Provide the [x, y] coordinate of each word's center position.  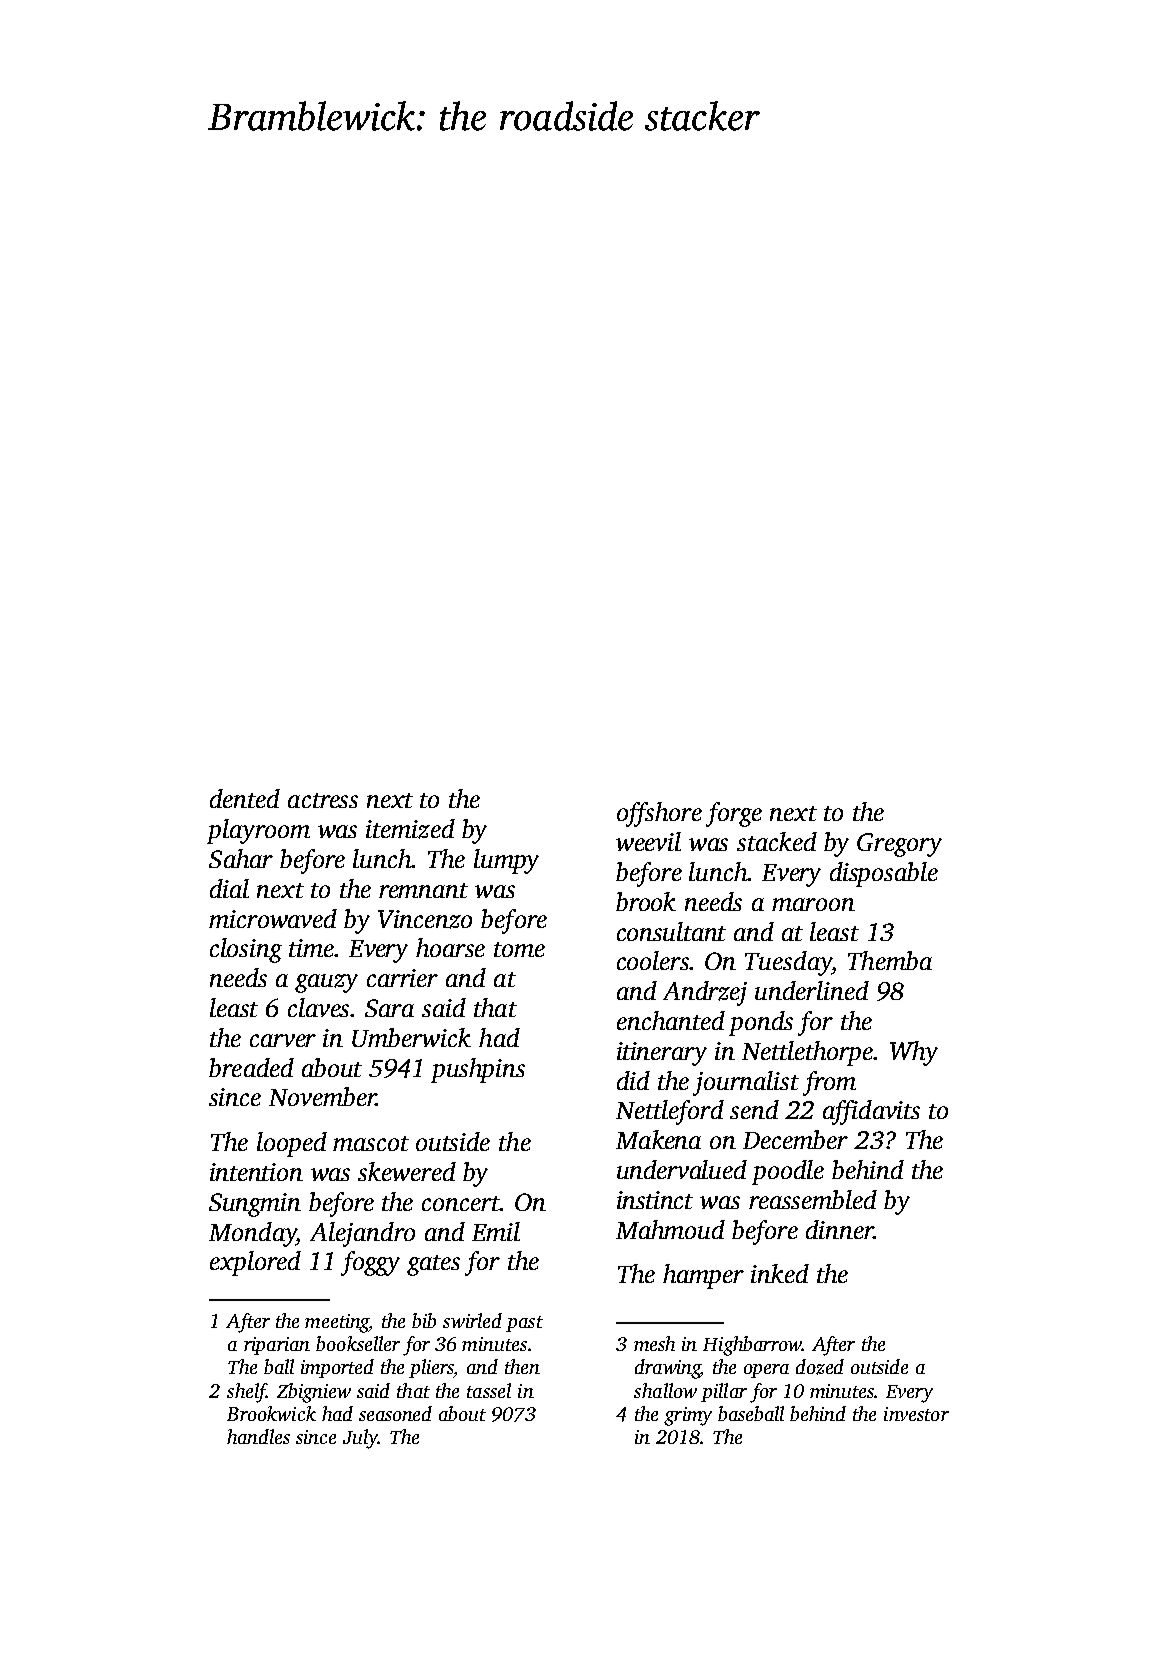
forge [734, 814]
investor [916, 1414]
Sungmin [255, 1205]
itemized [410, 829]
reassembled [813, 1199]
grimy [688, 1416]
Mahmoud [670, 1229]
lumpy [506, 861]
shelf [247, 1393]
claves [319, 1007]
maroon [813, 904]
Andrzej [705, 993]
